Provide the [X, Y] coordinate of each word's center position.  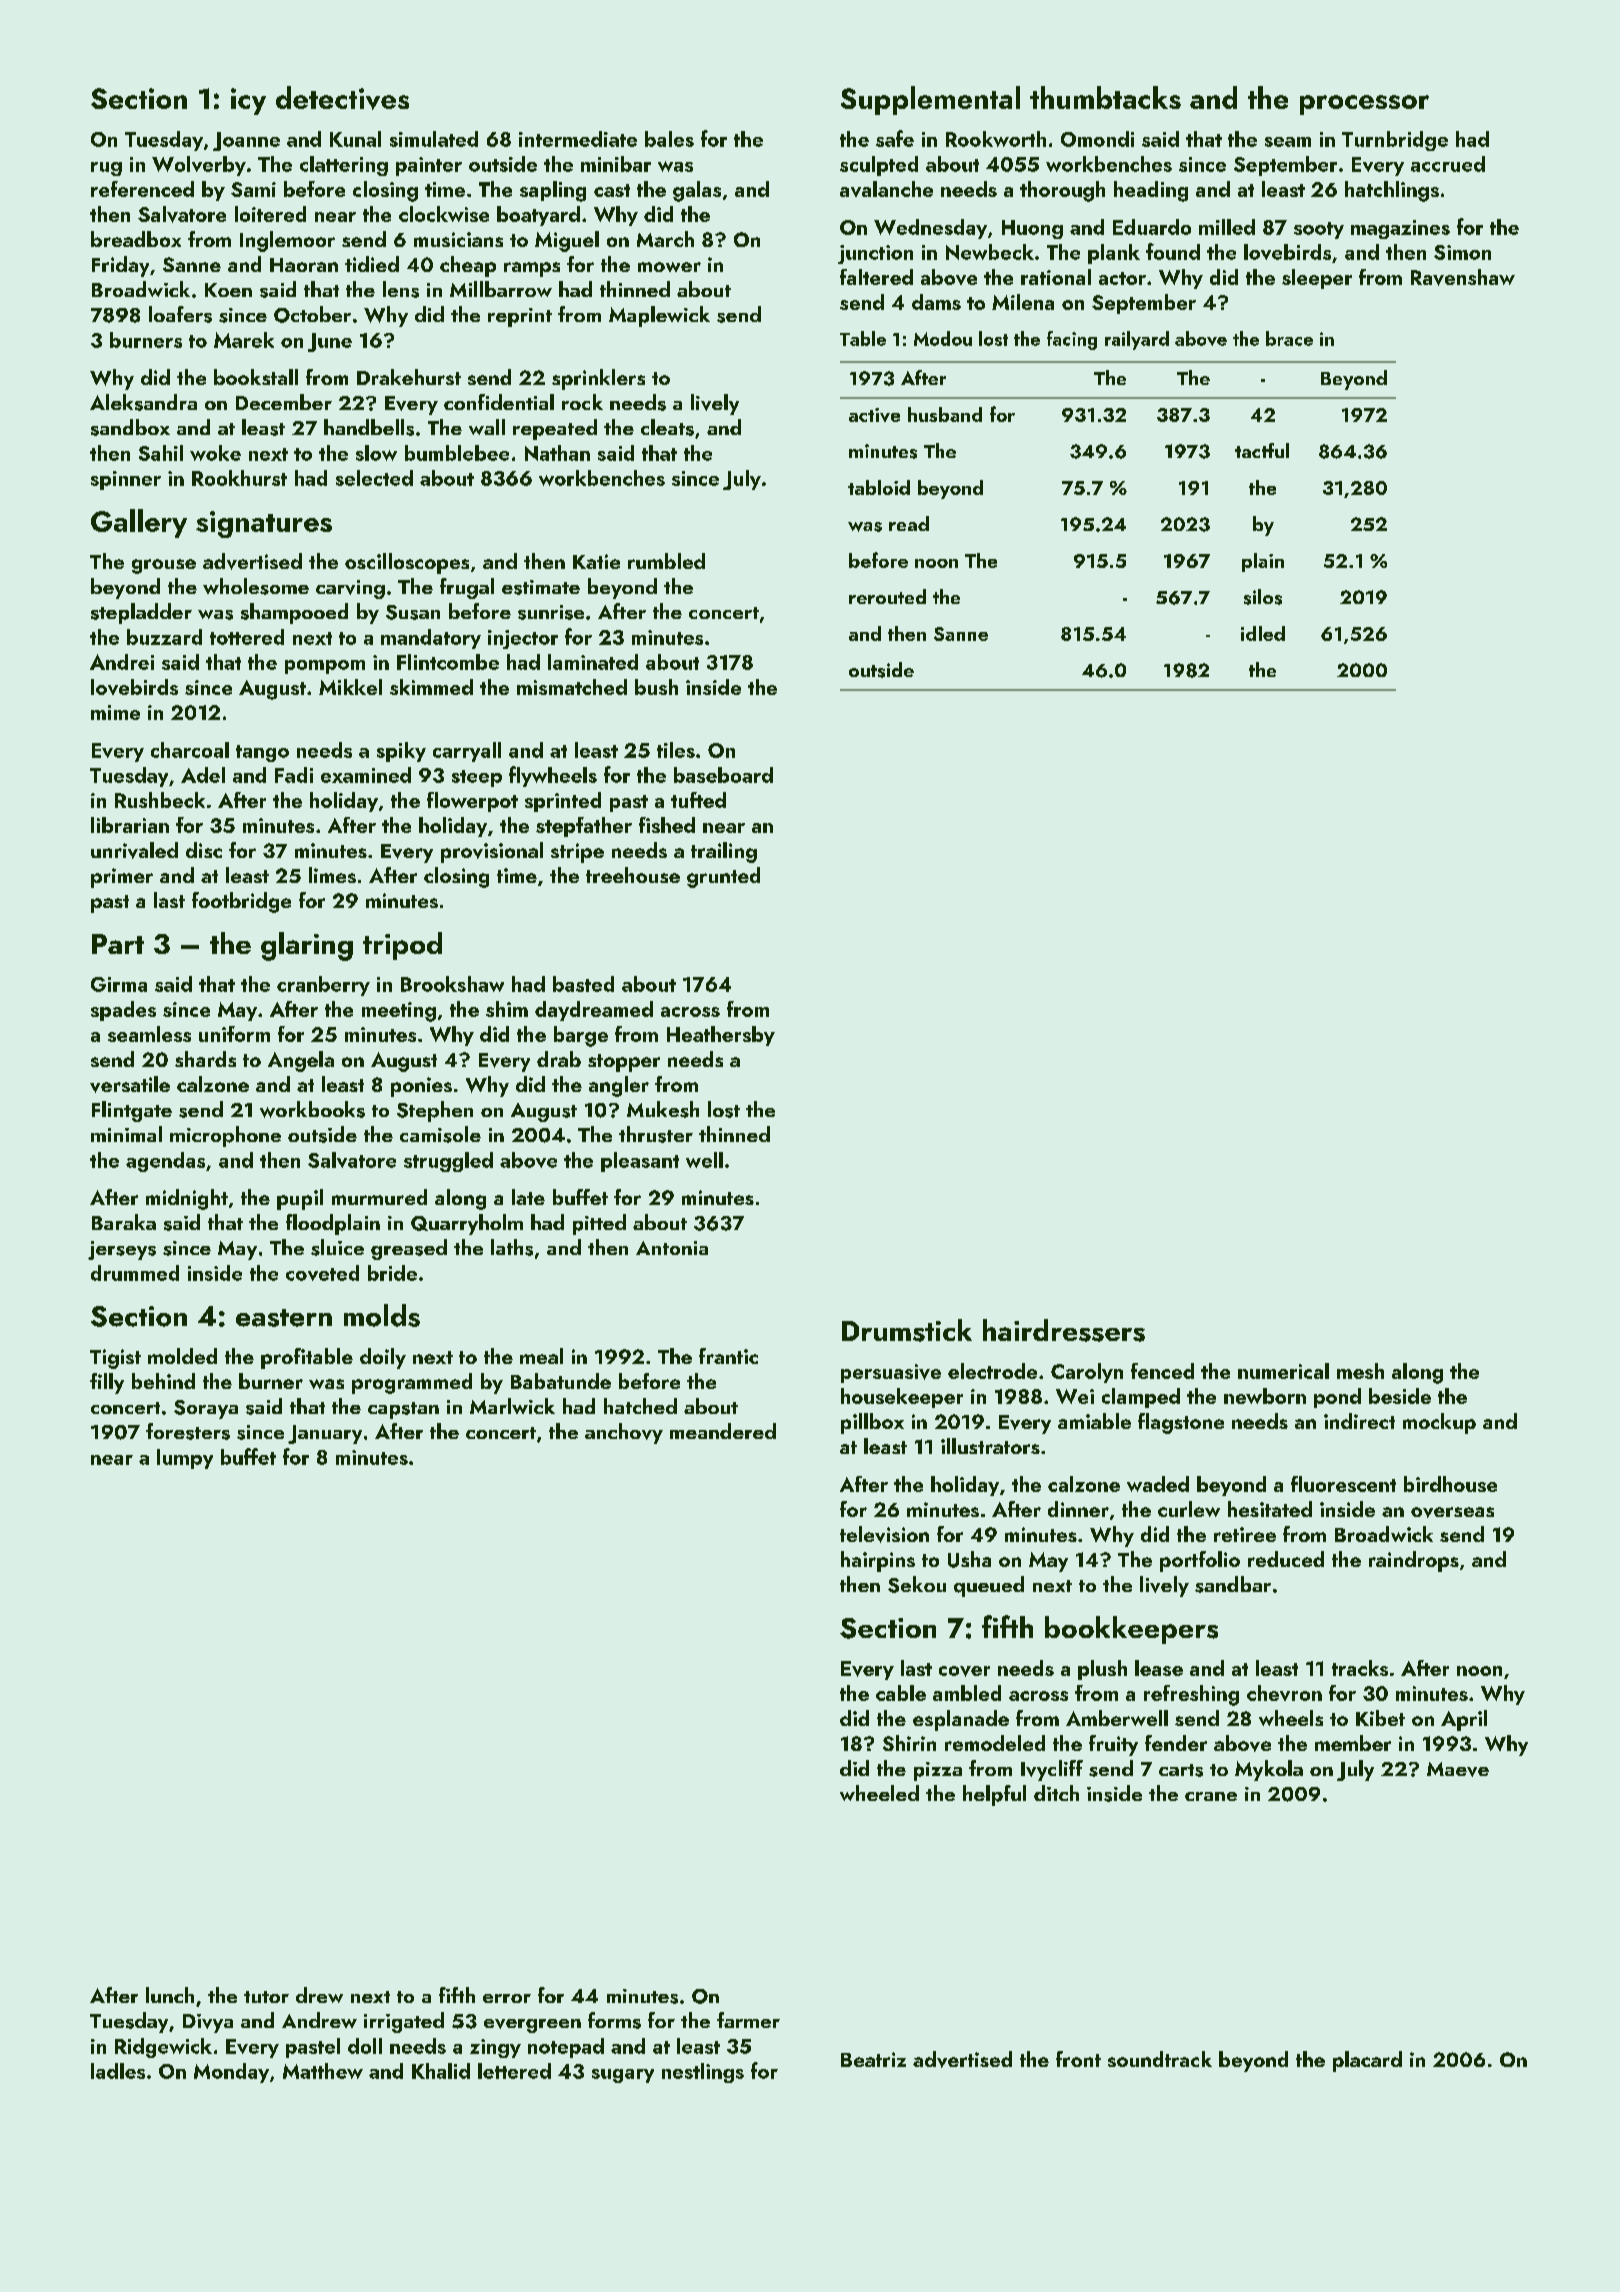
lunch [170, 1995]
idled [1263, 633]
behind [163, 1381]
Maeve [1458, 1769]
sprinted [563, 802]
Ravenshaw [1463, 277]
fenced [1162, 1371]
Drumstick [907, 1330]
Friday [120, 266]
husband [945, 414]
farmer [748, 2020]
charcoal [190, 750]
